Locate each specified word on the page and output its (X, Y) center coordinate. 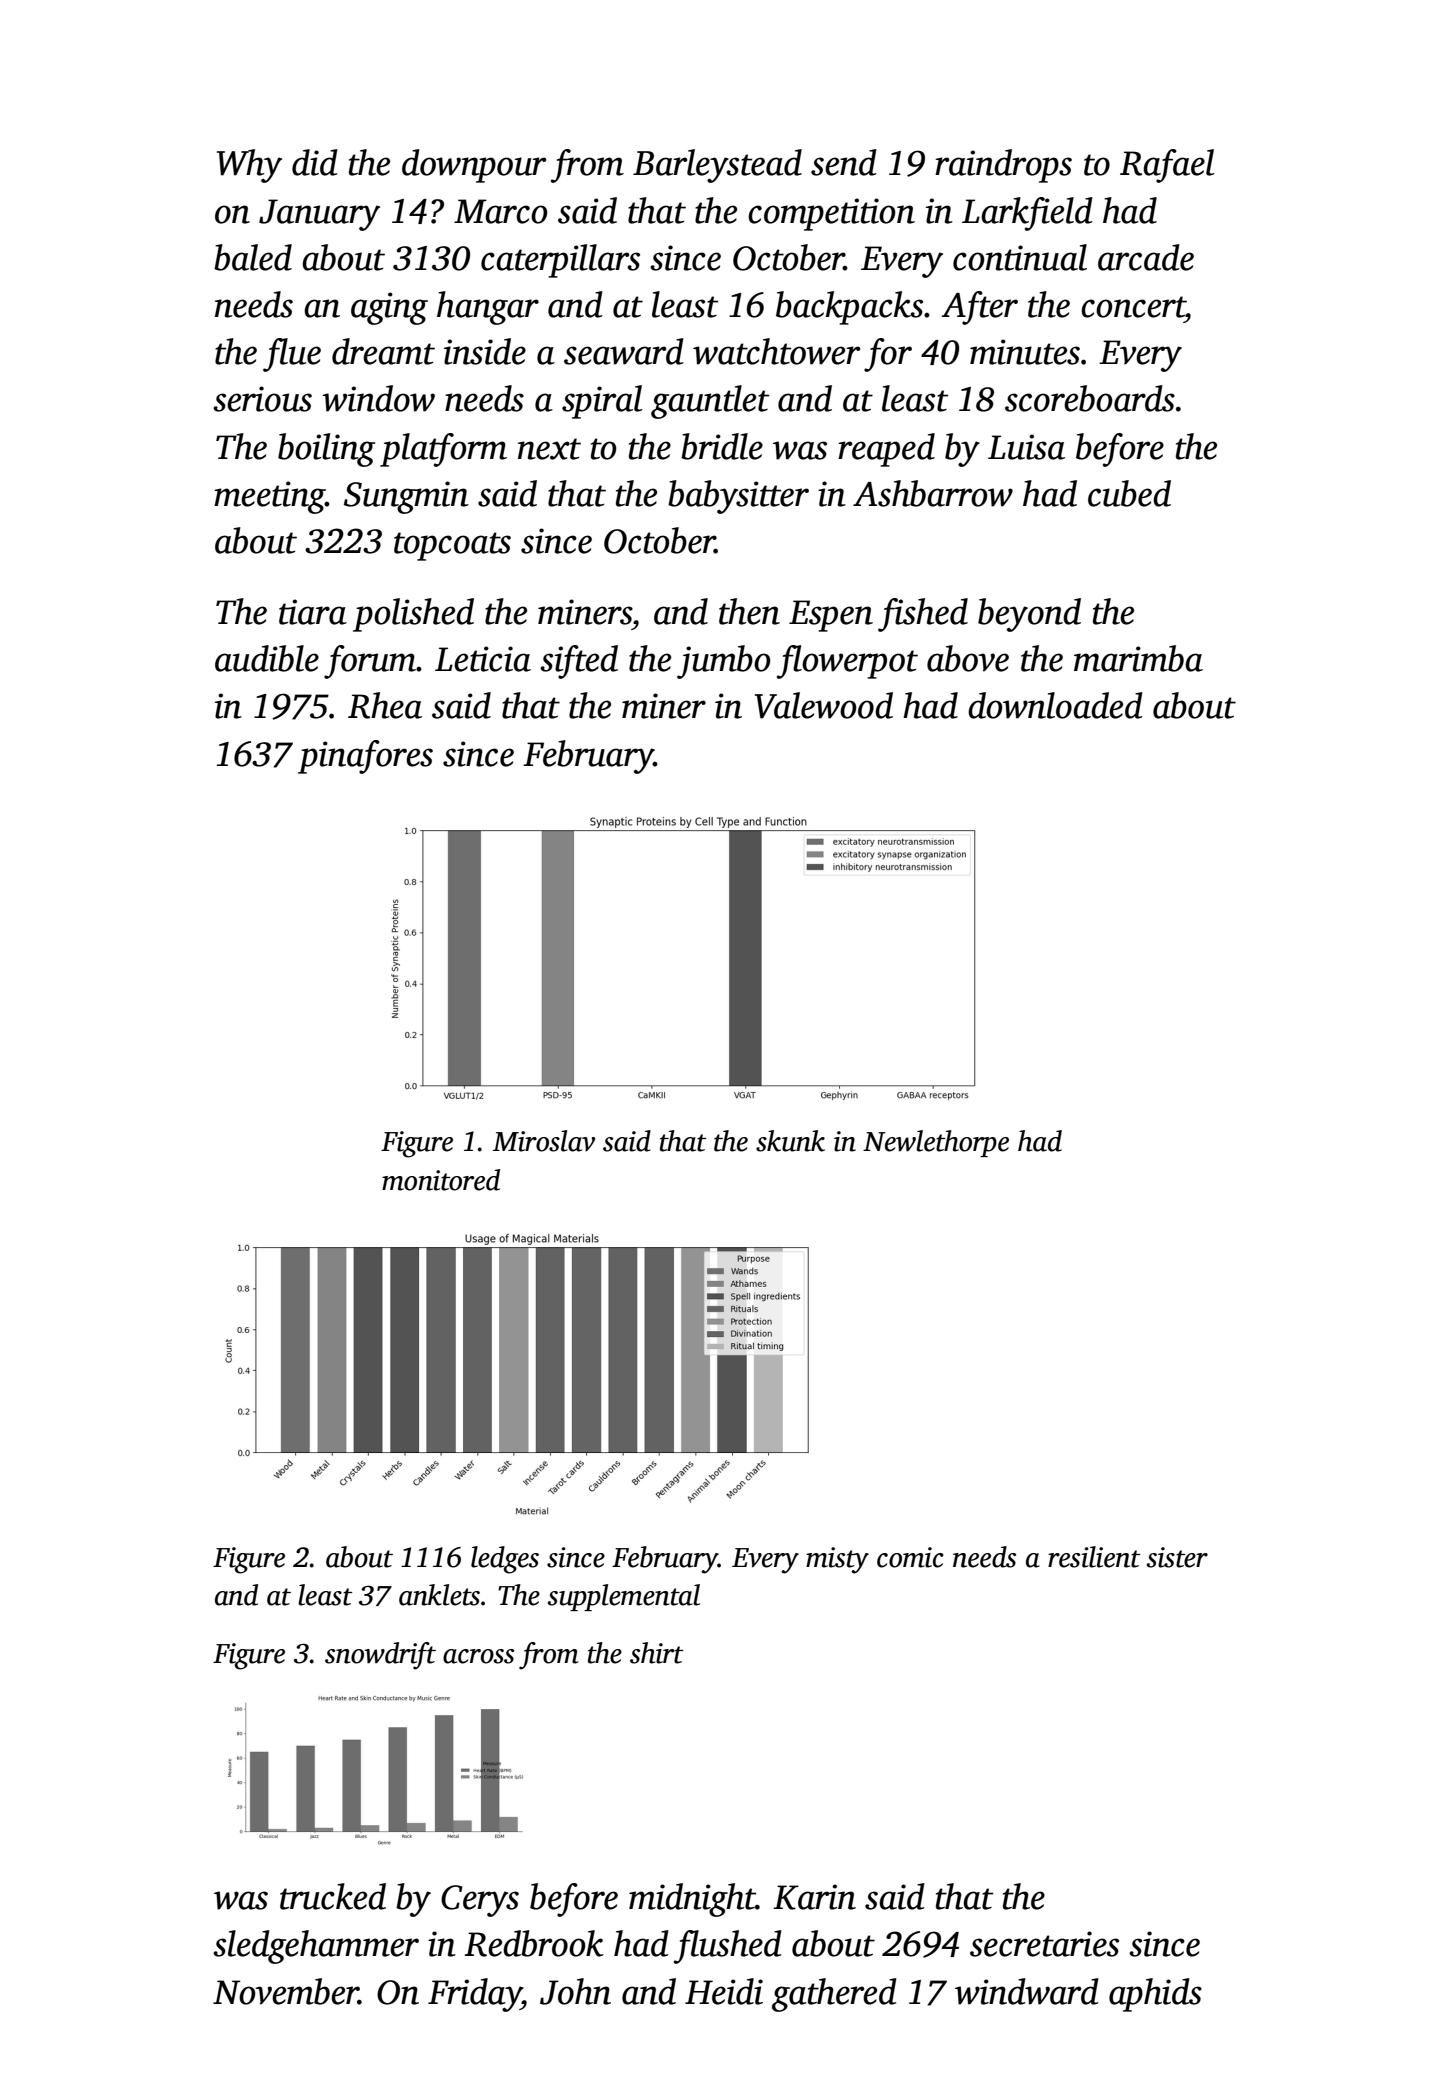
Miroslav (544, 1141)
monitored (441, 1180)
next (549, 449)
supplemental (623, 1597)
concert (1133, 307)
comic (910, 1557)
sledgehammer (316, 1947)
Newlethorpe (936, 1143)
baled (253, 257)
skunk (790, 1141)
